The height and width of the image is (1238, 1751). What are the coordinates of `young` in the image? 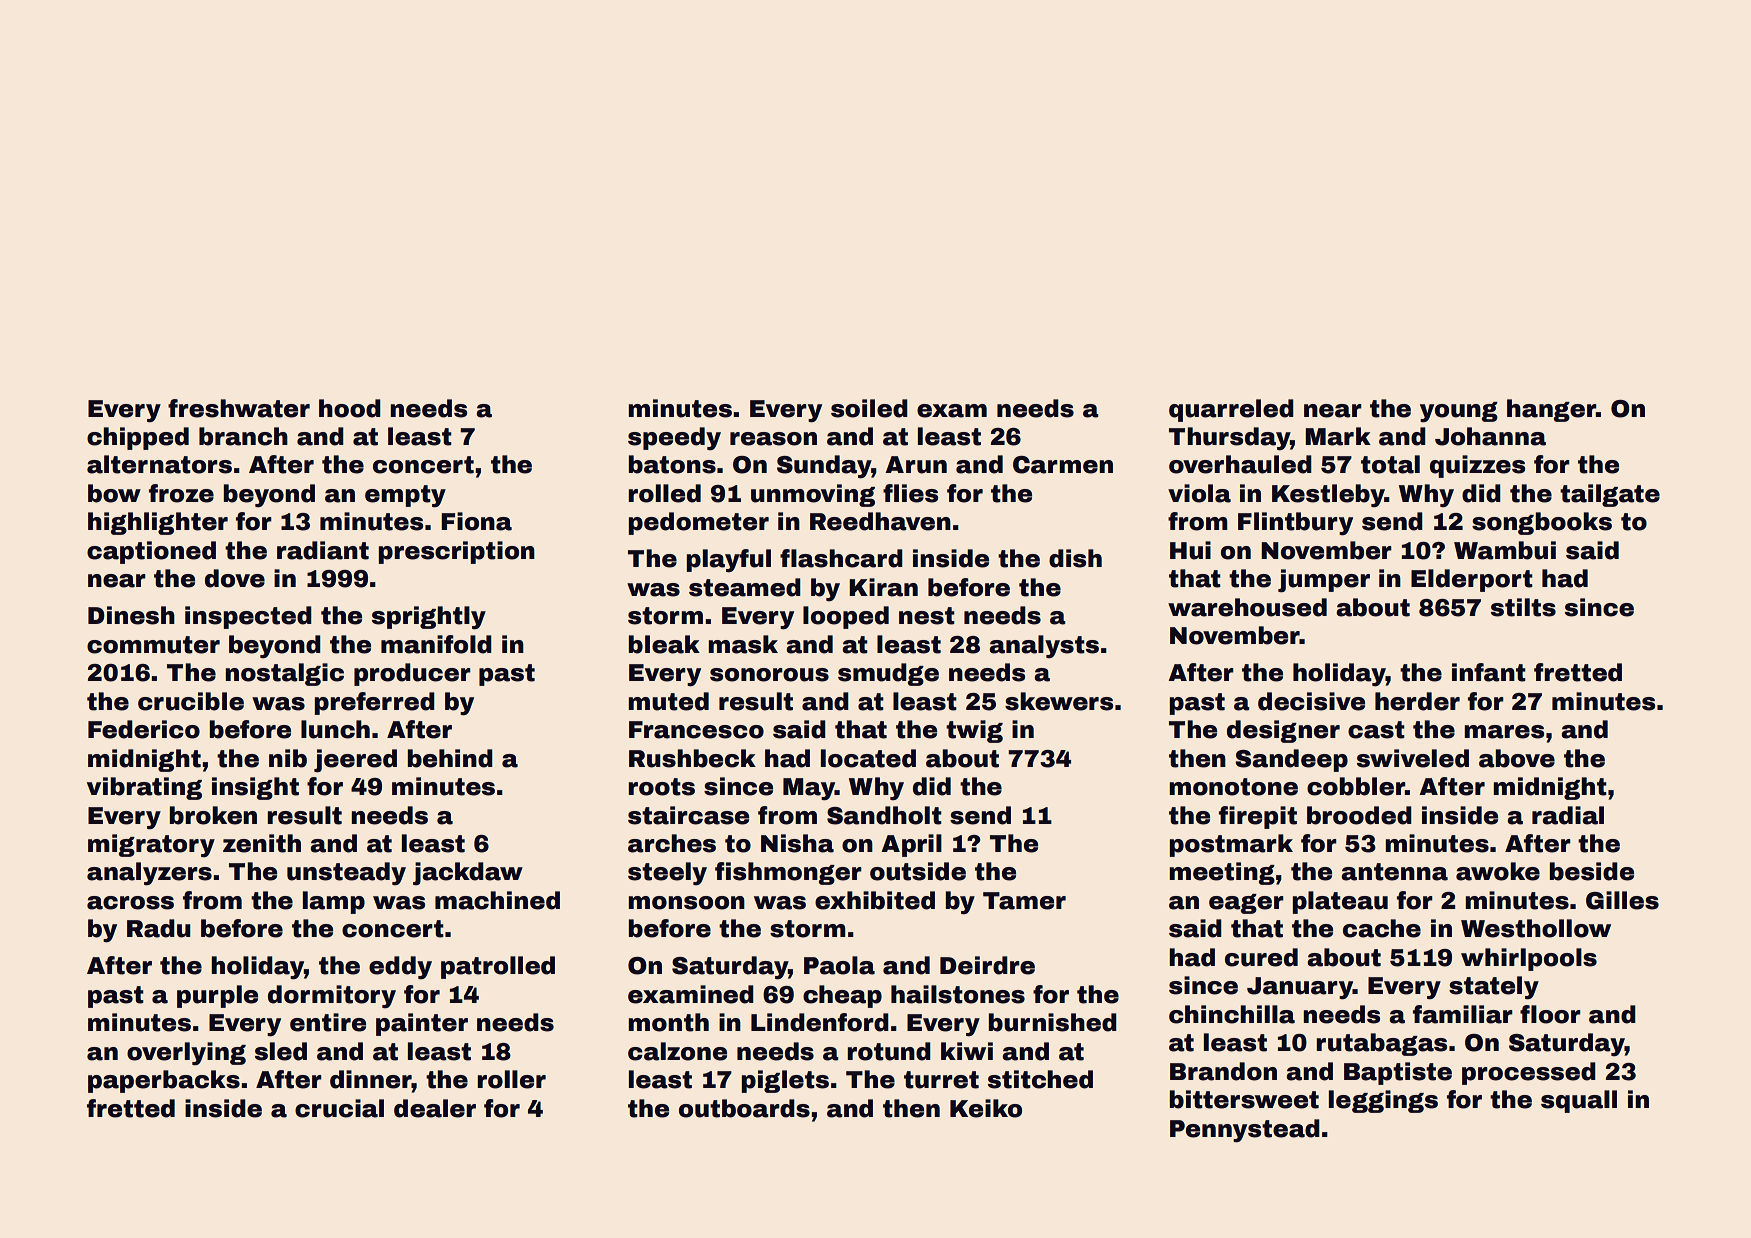 It's located at (1459, 412).
